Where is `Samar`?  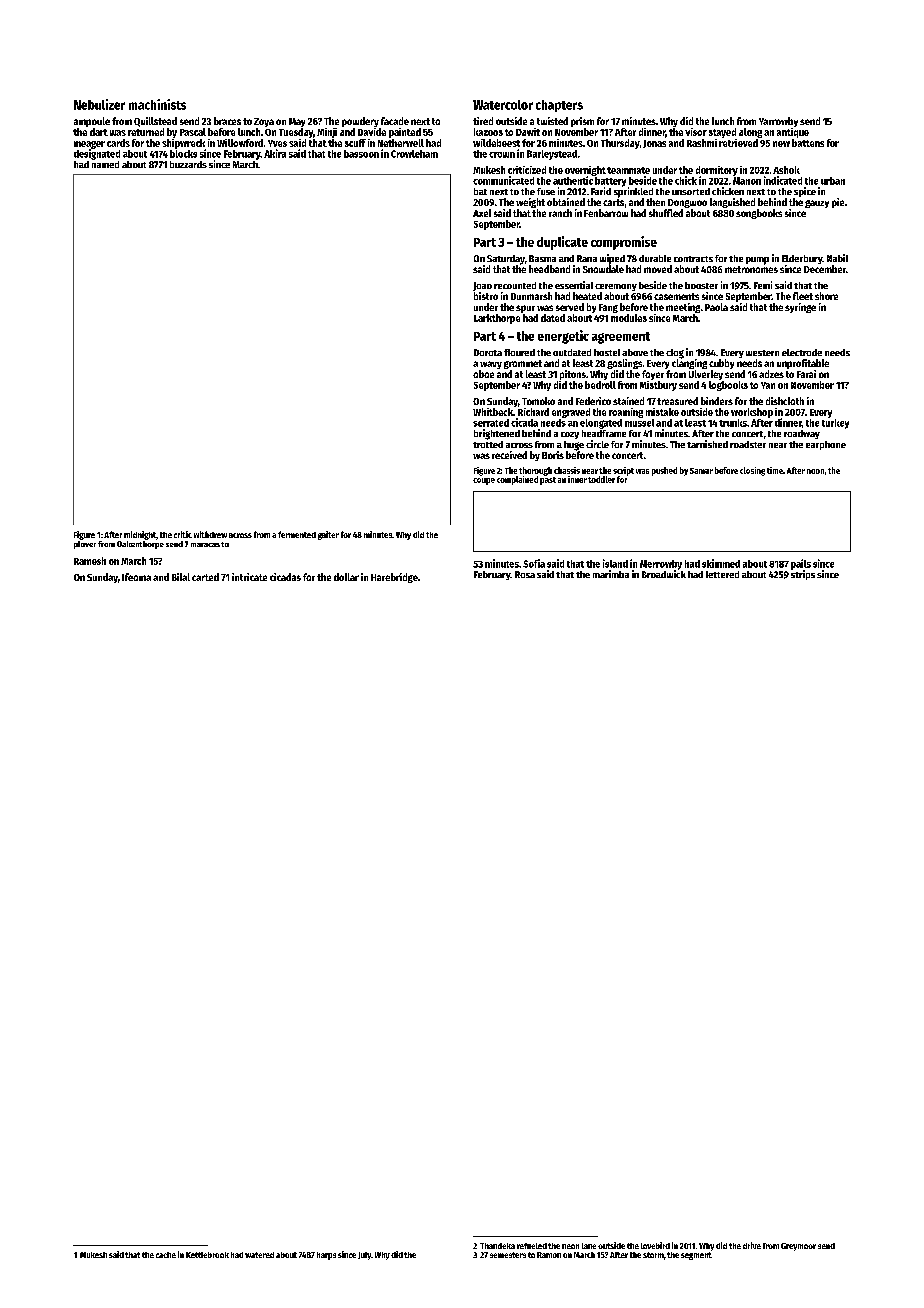 Samar is located at coordinates (701, 471).
